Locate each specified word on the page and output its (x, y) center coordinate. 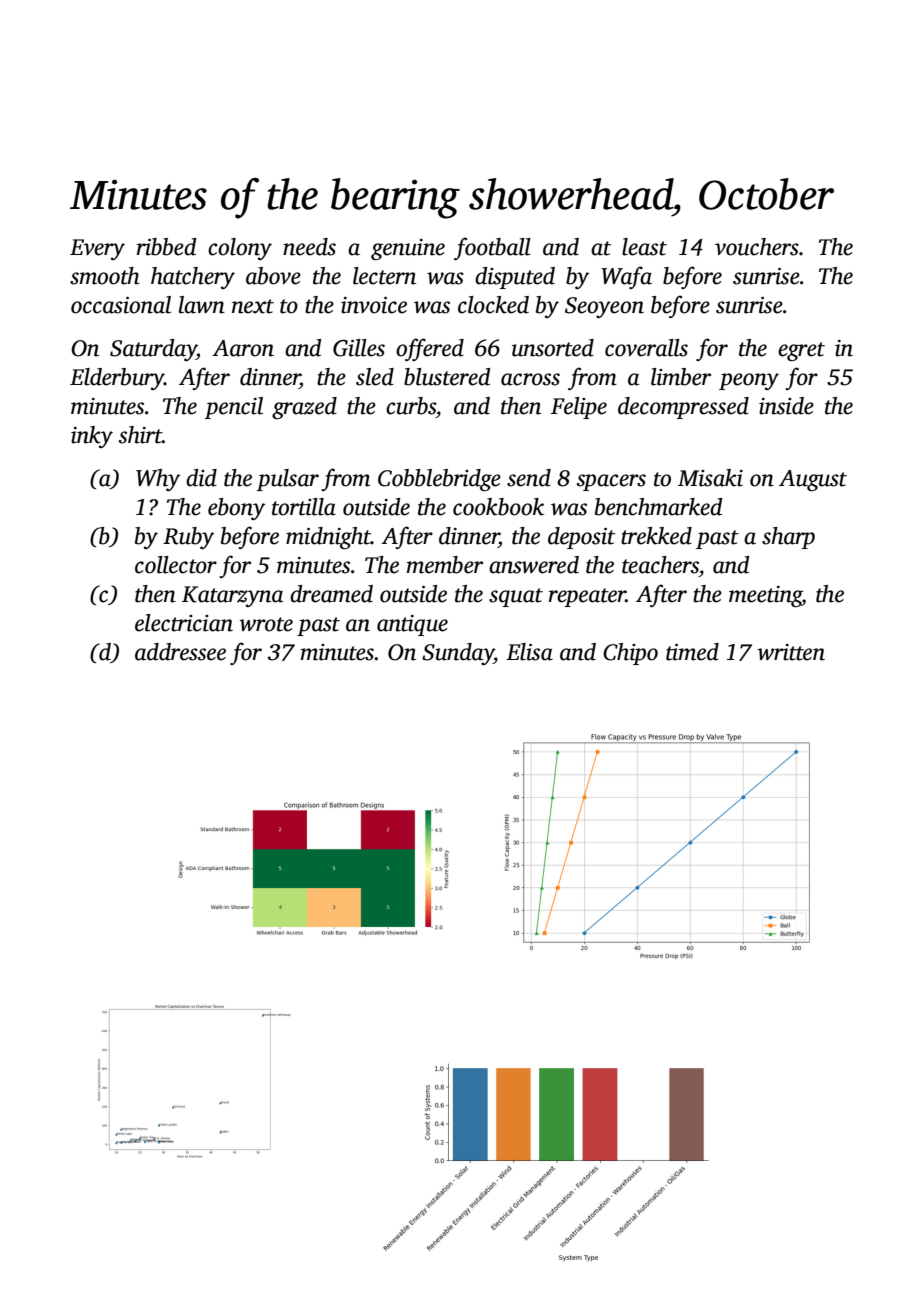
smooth (105, 276)
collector (176, 565)
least (644, 247)
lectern (384, 276)
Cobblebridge (439, 480)
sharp (788, 538)
